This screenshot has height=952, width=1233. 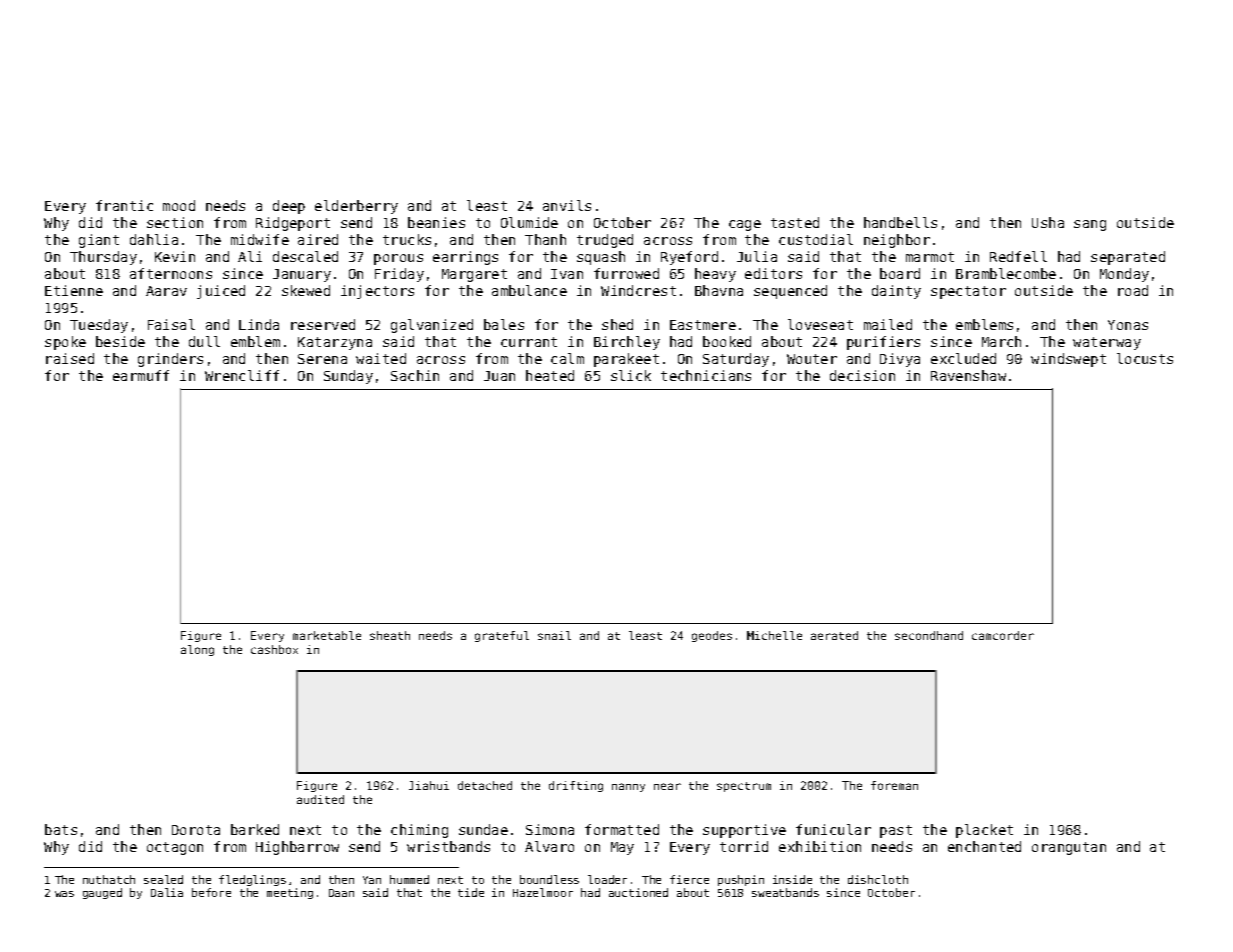 I want to click on secondhand, so click(x=929, y=635).
